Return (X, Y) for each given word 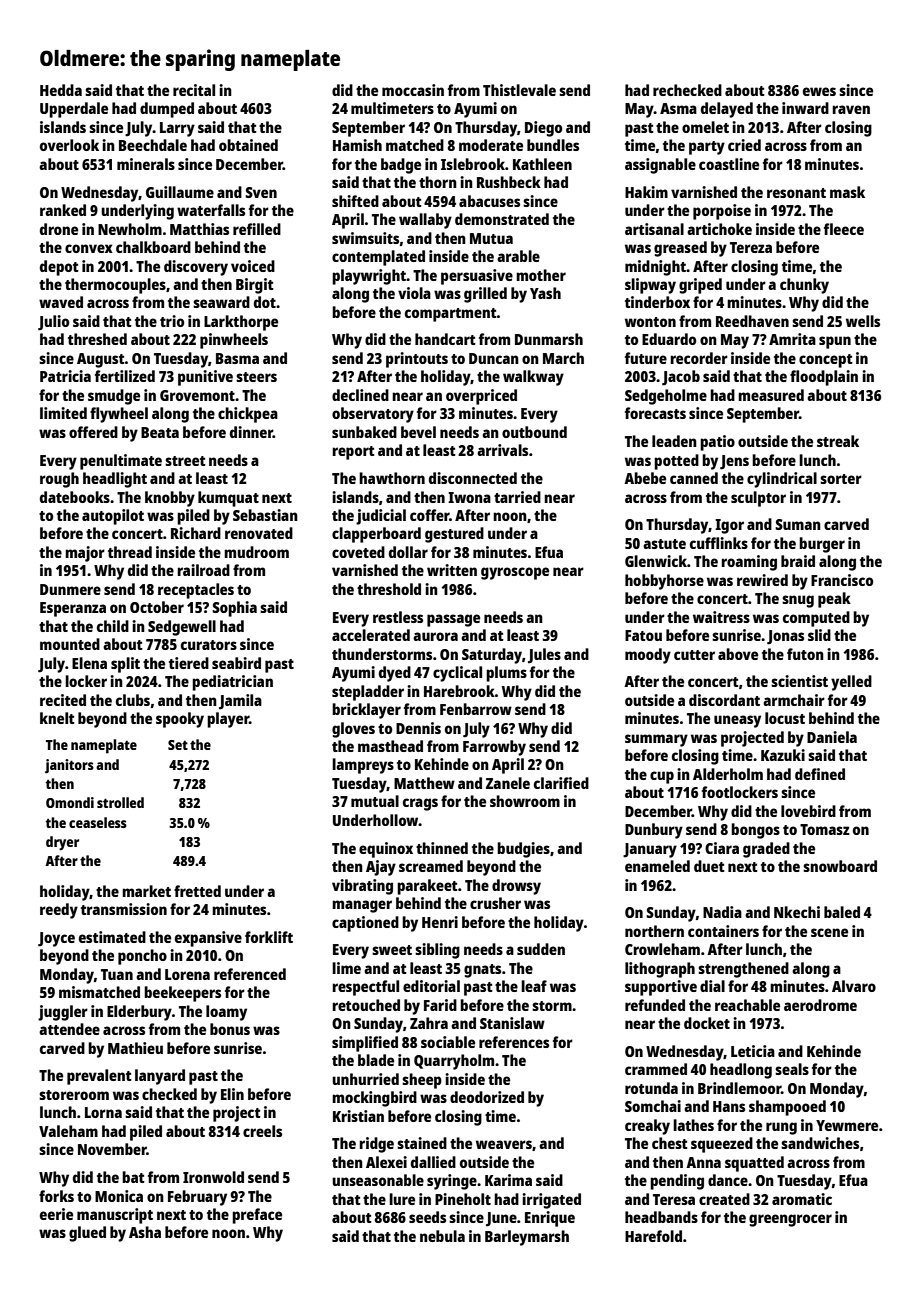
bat (133, 1177)
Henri (440, 922)
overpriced (481, 397)
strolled (120, 802)
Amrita (792, 339)
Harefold (653, 1236)
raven (851, 109)
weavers (504, 1144)
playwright (369, 277)
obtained (248, 145)
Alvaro (854, 986)
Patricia (65, 376)
